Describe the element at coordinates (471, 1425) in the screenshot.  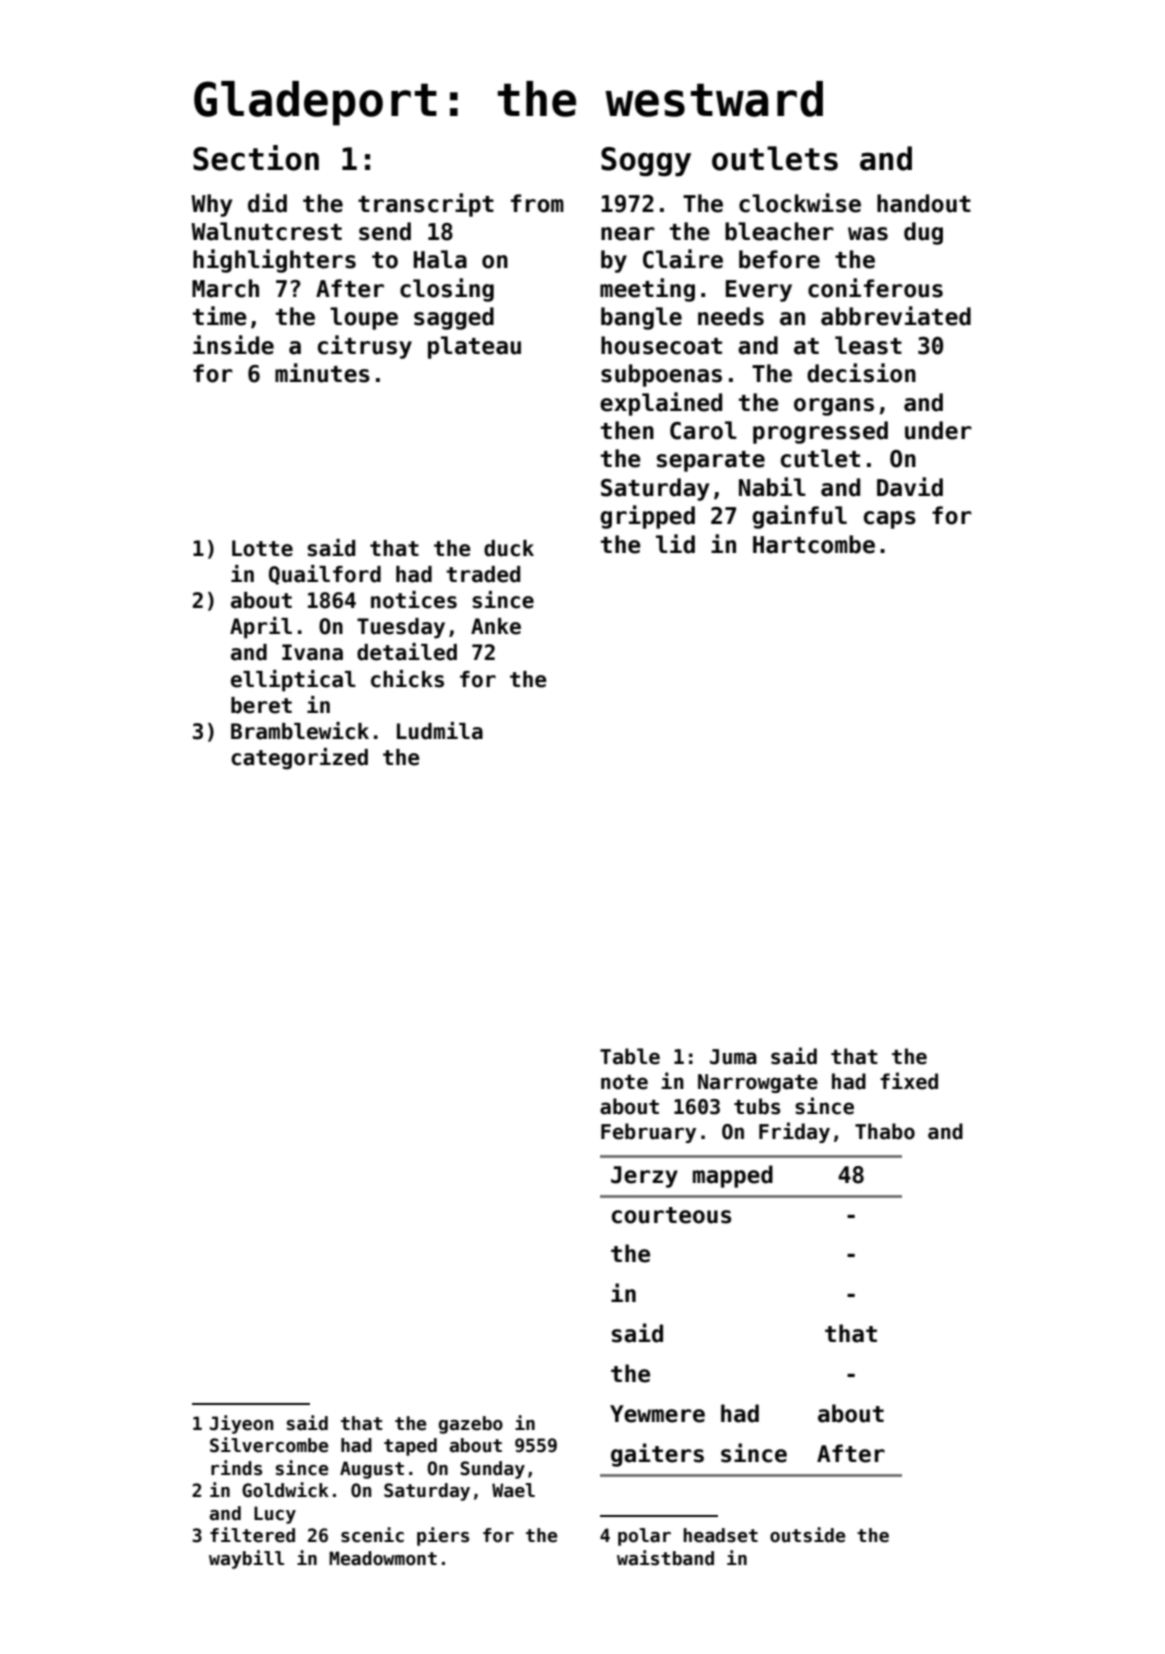
I see `gazebo` at that location.
